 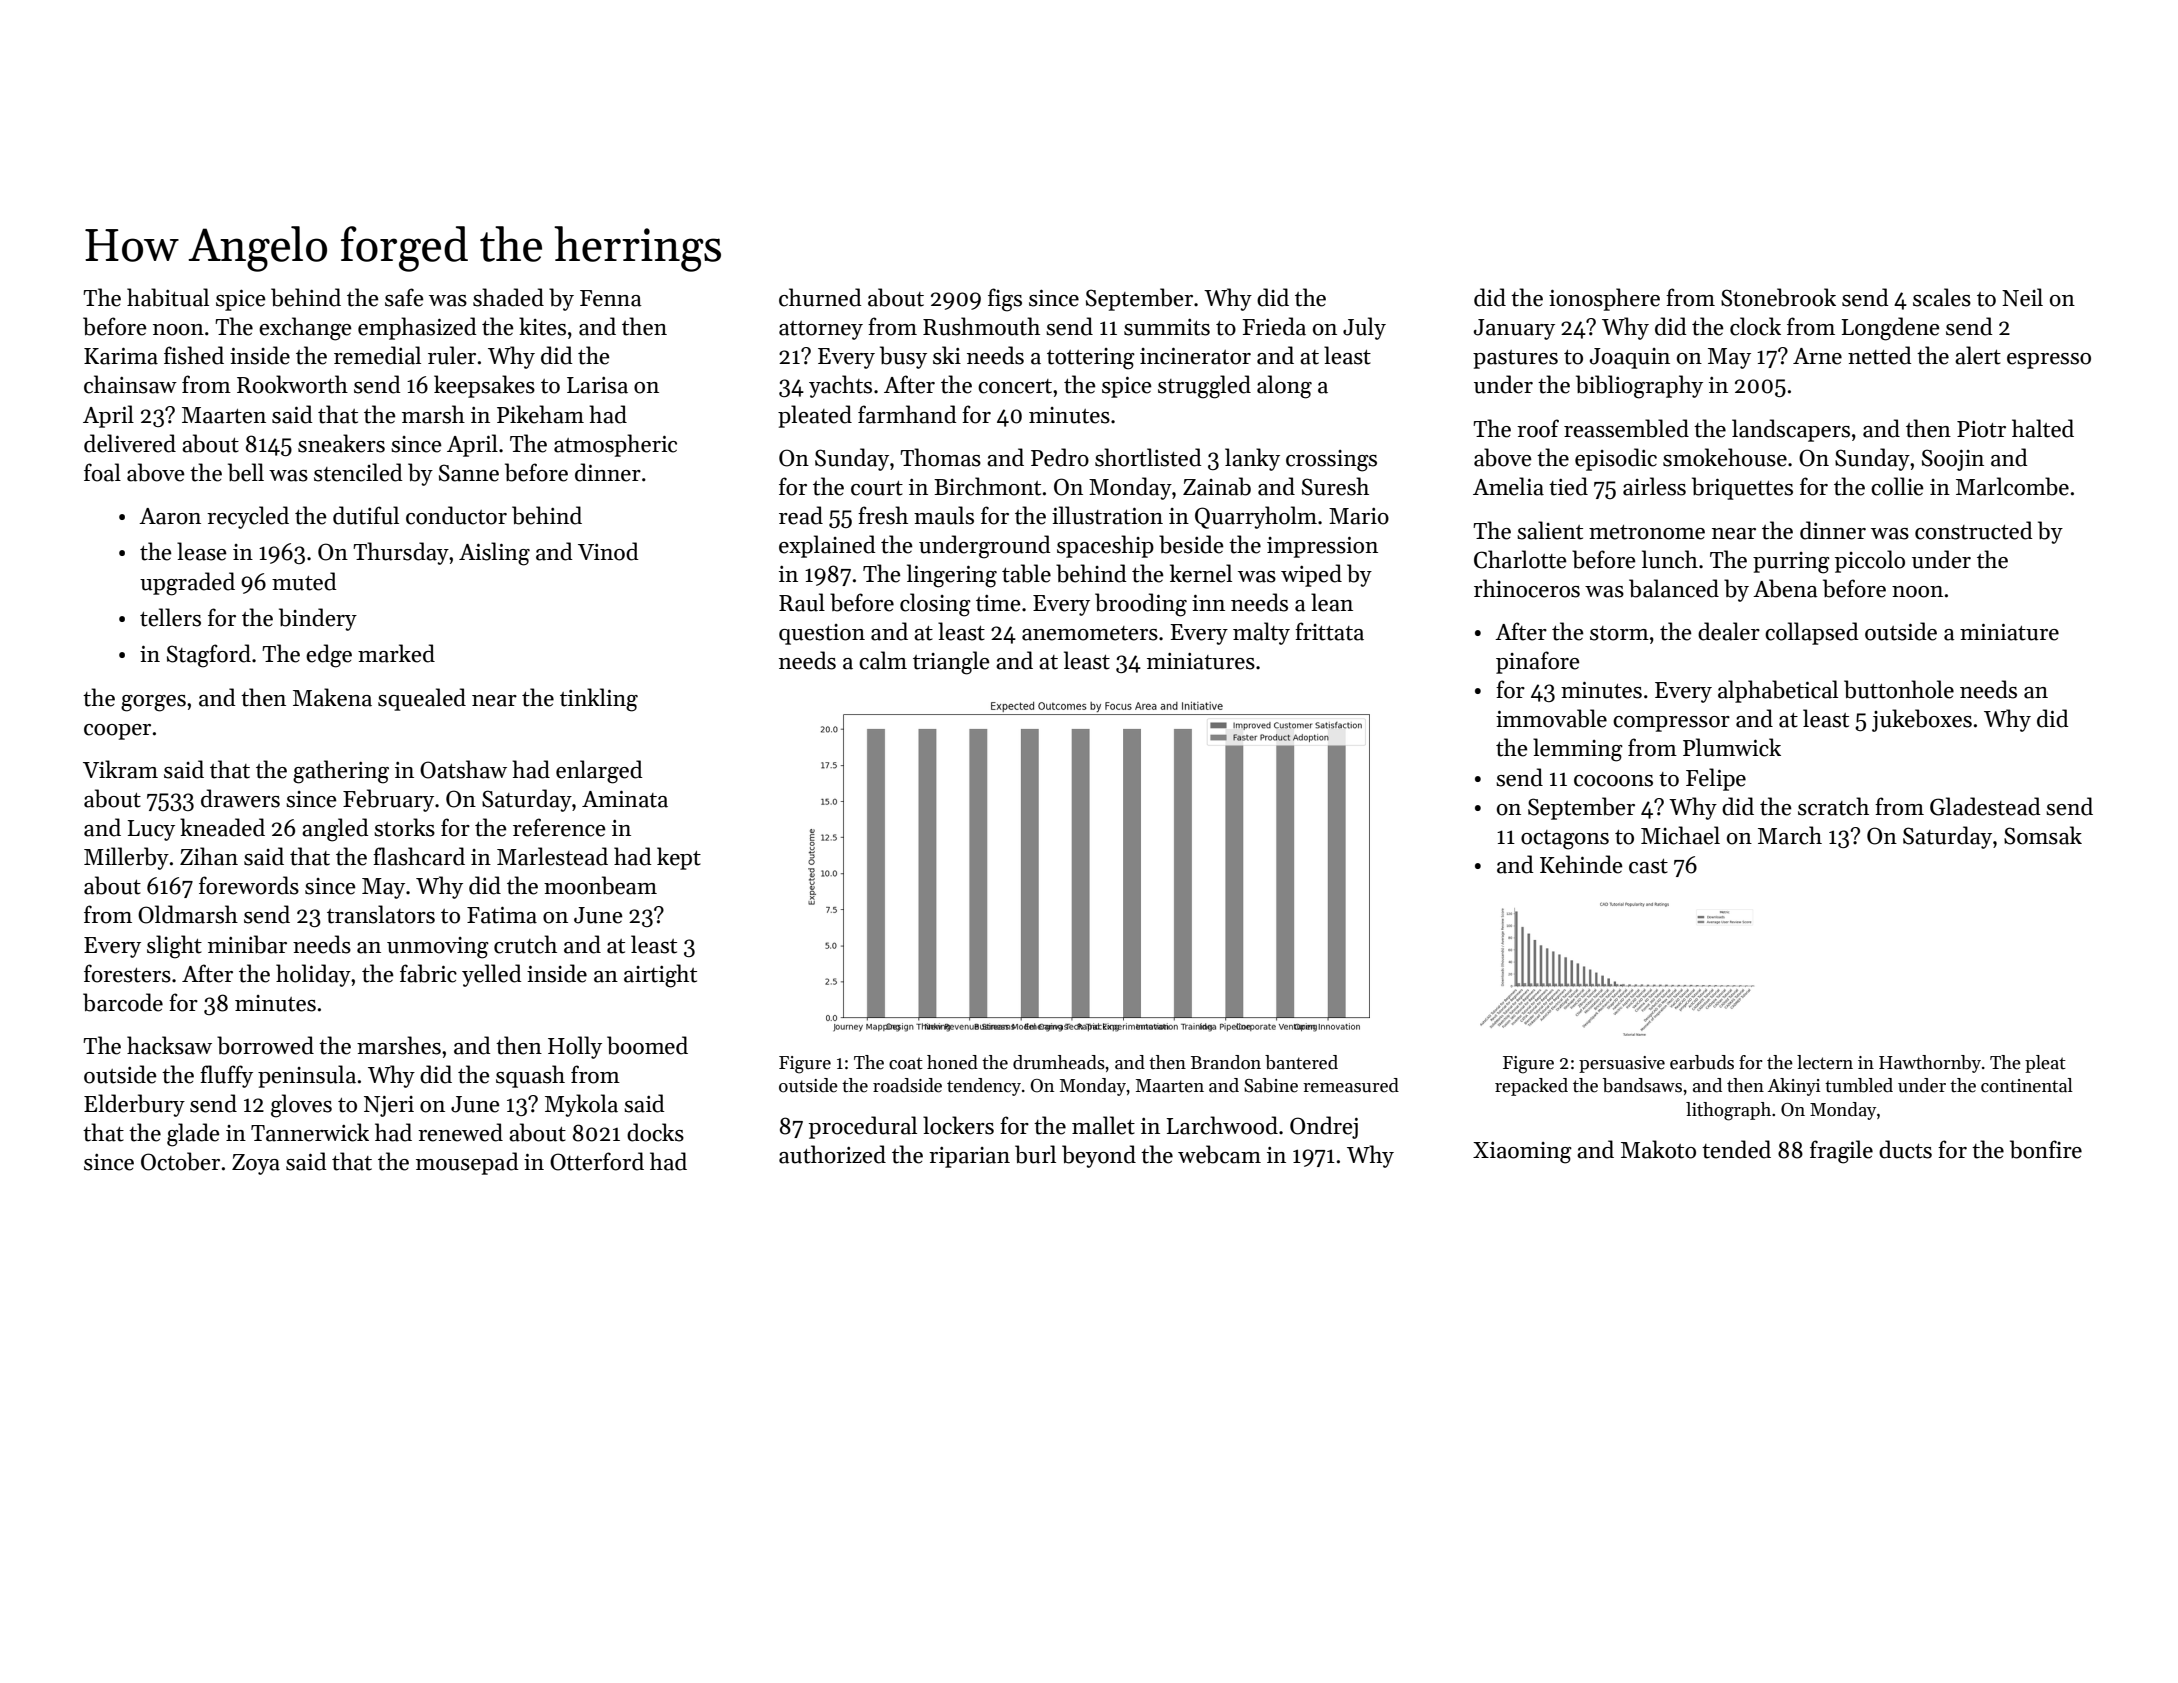 What do you see at coordinates (168, 297) in the page?
I see `habitual` at bounding box center [168, 297].
